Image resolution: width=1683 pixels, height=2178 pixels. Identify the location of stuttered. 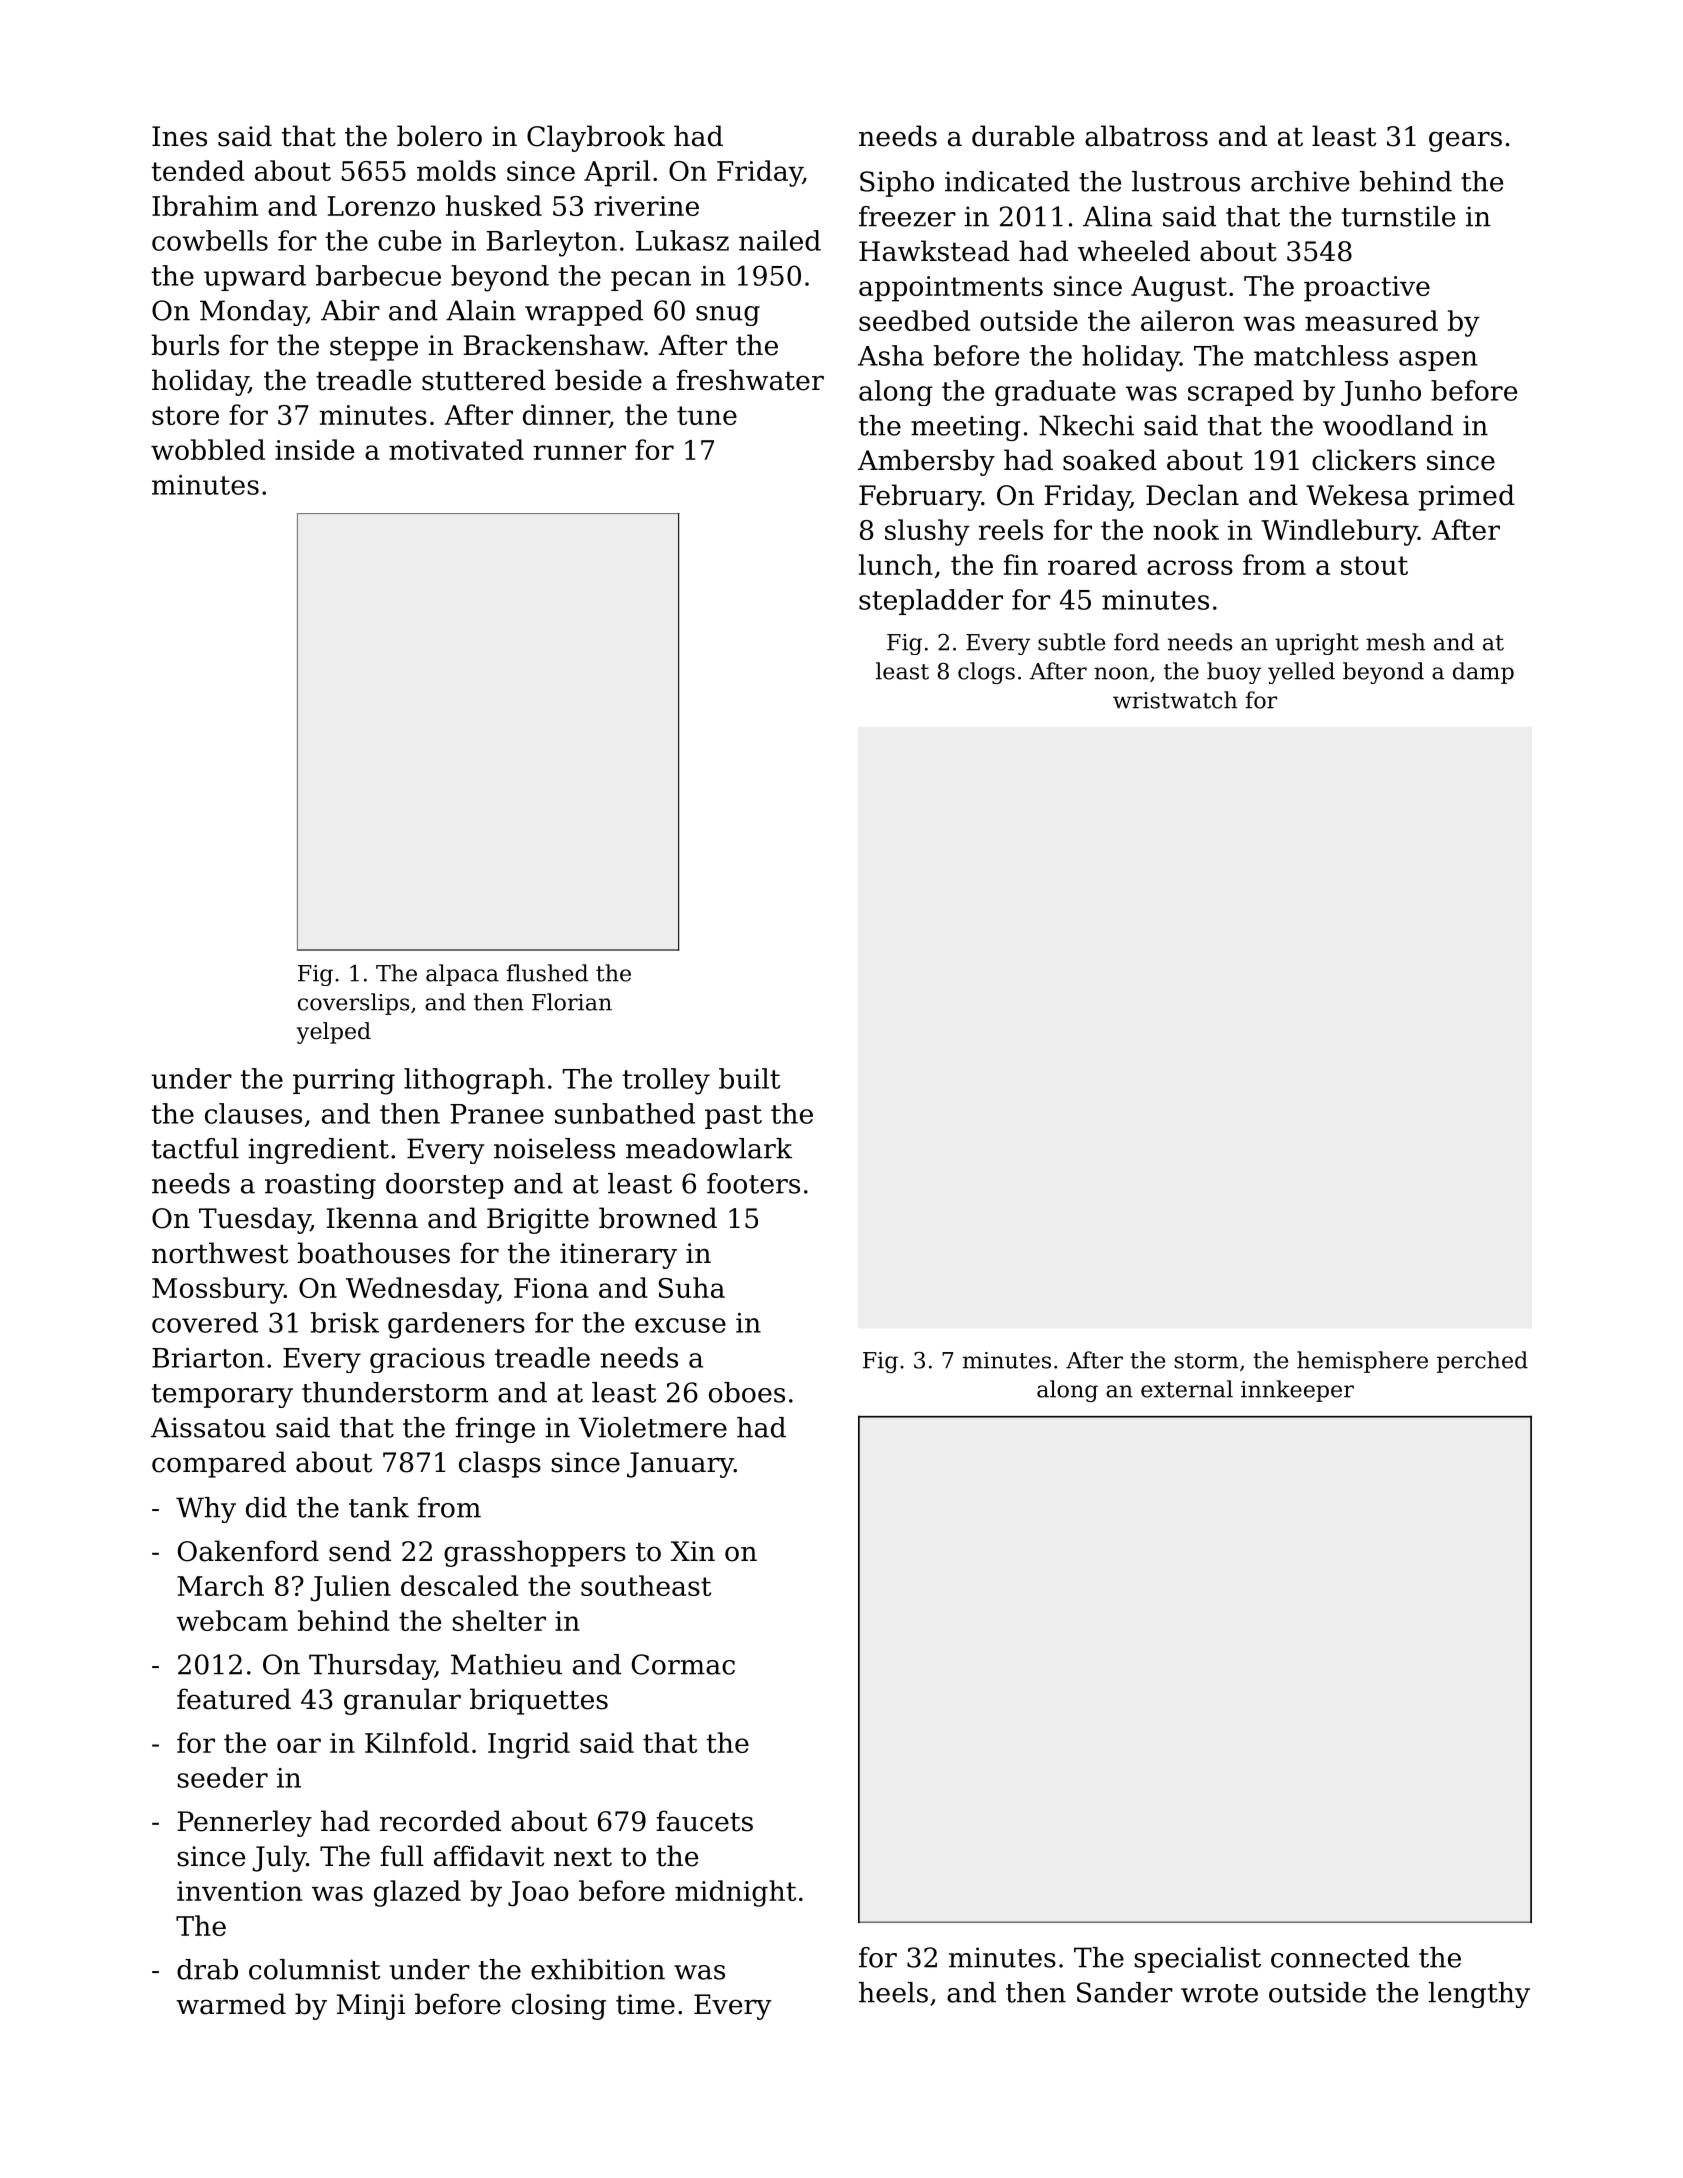
(484, 380).
